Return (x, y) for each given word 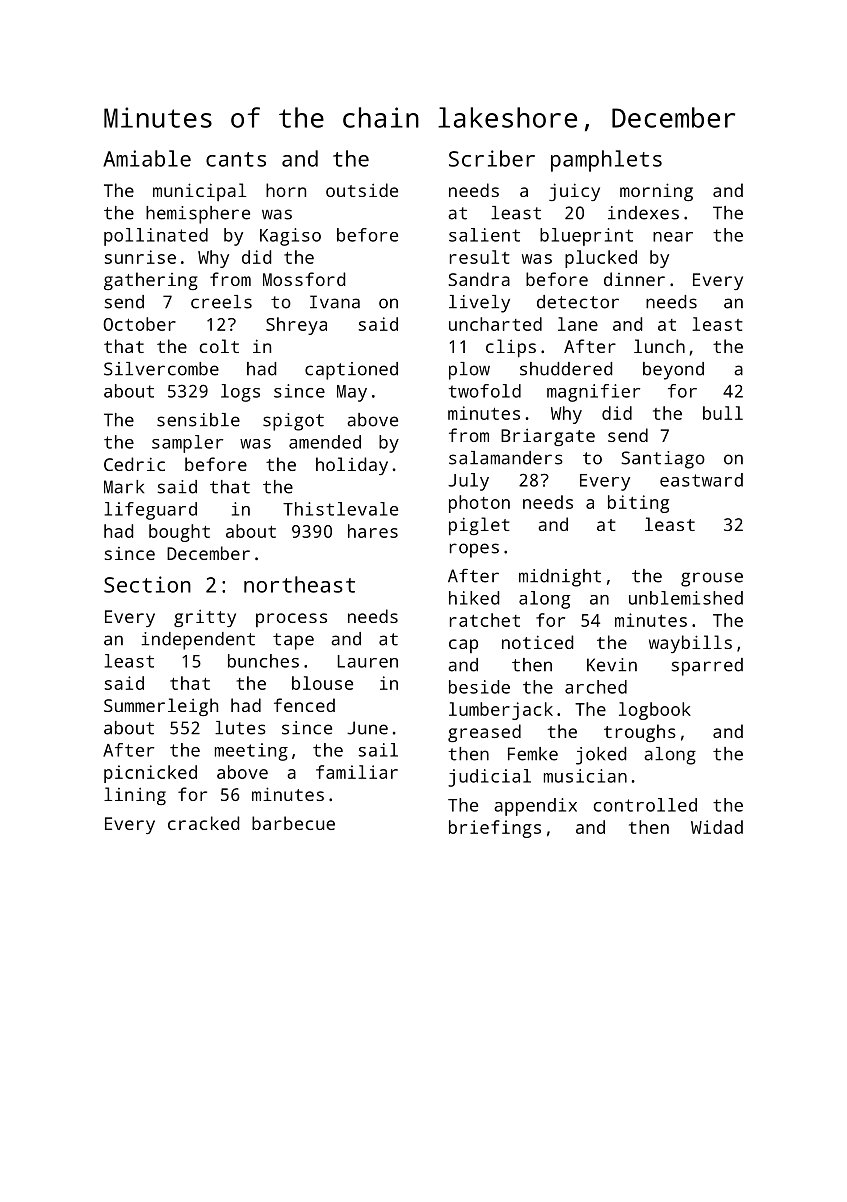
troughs (640, 733)
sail (378, 750)
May (352, 393)
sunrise (140, 257)
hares (373, 531)
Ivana (335, 302)
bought (179, 533)
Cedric (134, 464)
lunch (659, 346)
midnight (560, 578)
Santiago (663, 460)
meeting (251, 752)
